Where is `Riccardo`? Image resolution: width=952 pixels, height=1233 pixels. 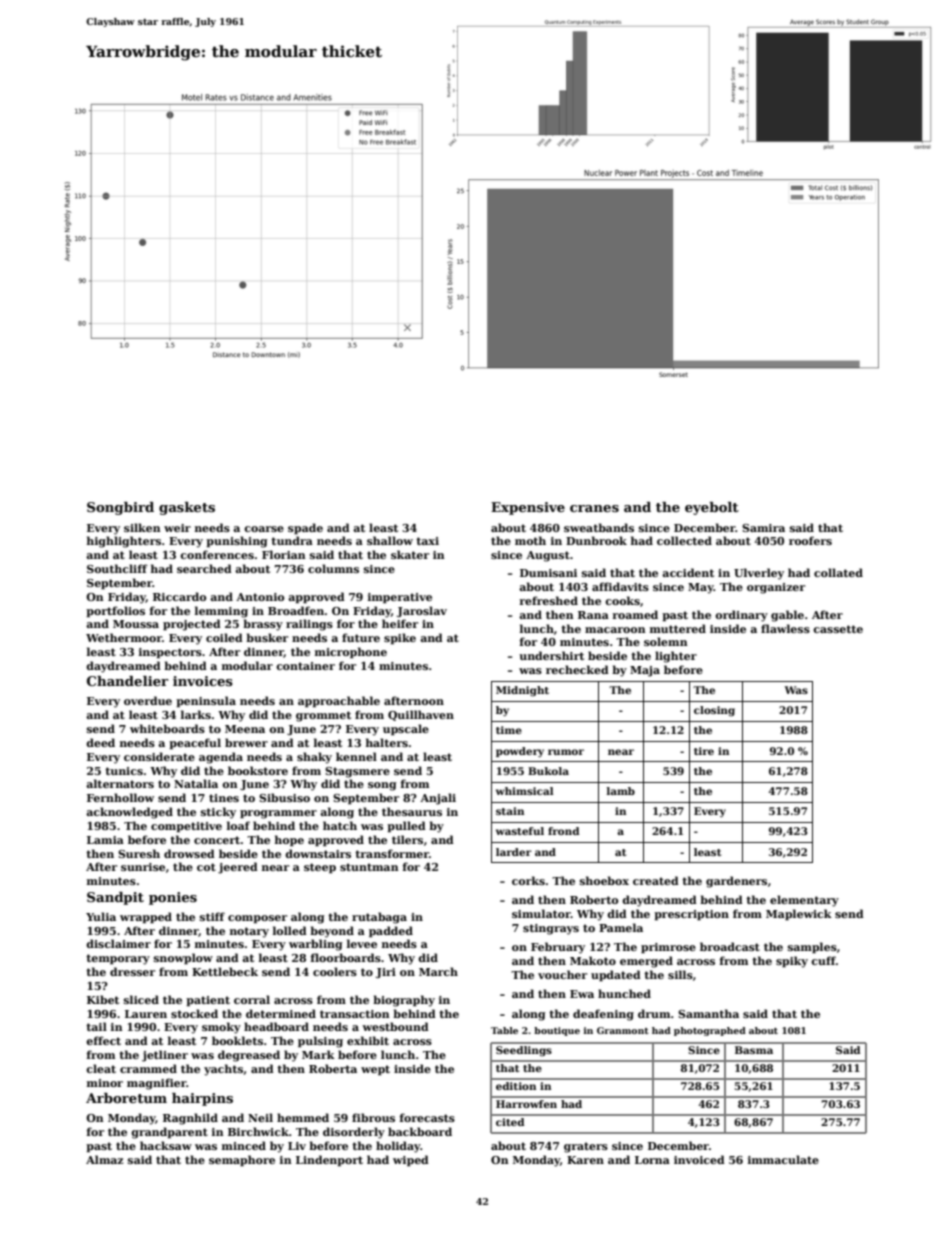
Riccardo is located at coordinates (179, 596).
